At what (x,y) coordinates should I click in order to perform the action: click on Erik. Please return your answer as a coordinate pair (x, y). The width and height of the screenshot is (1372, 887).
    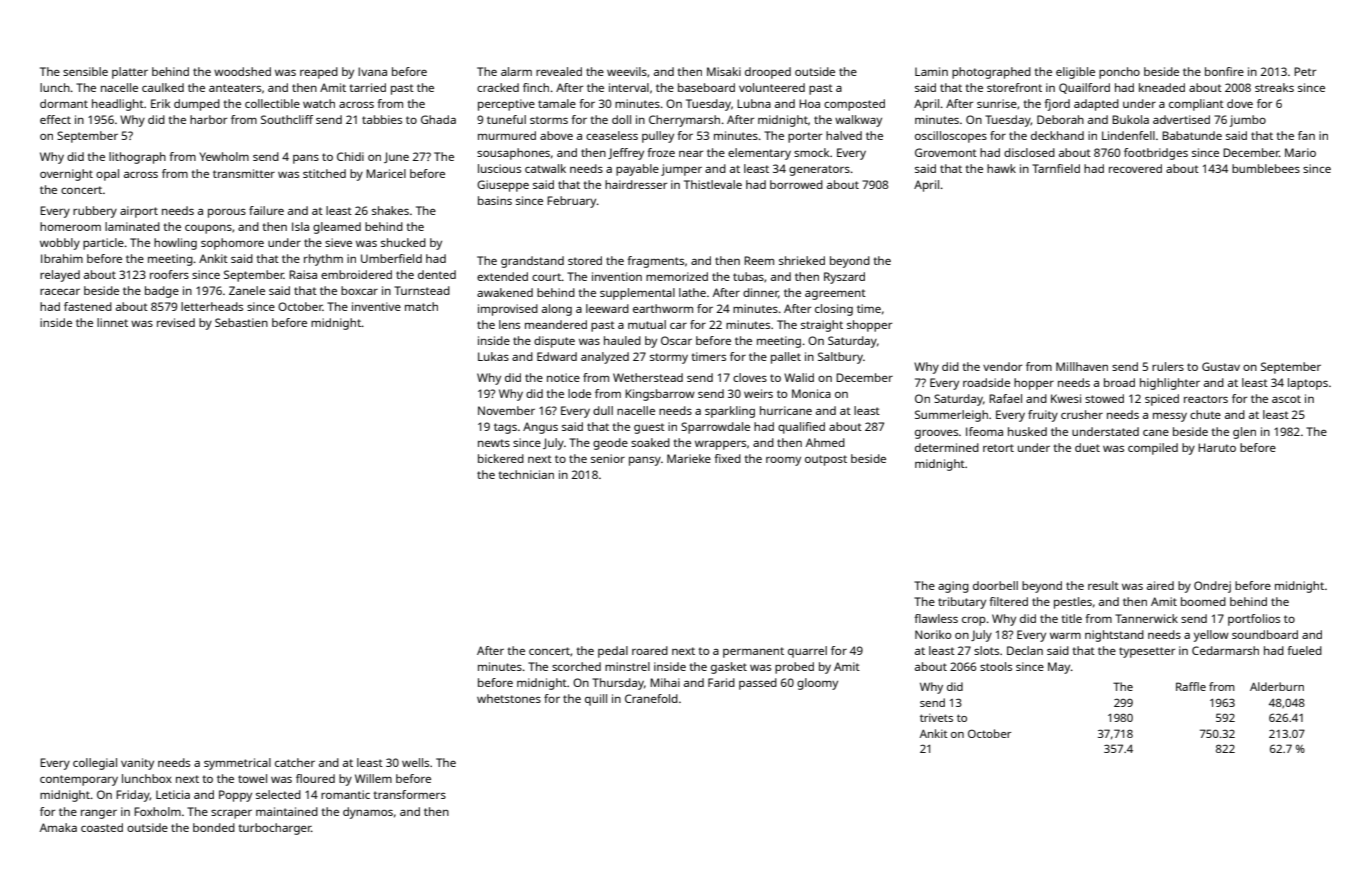
    Looking at the image, I should click on (161, 103).
